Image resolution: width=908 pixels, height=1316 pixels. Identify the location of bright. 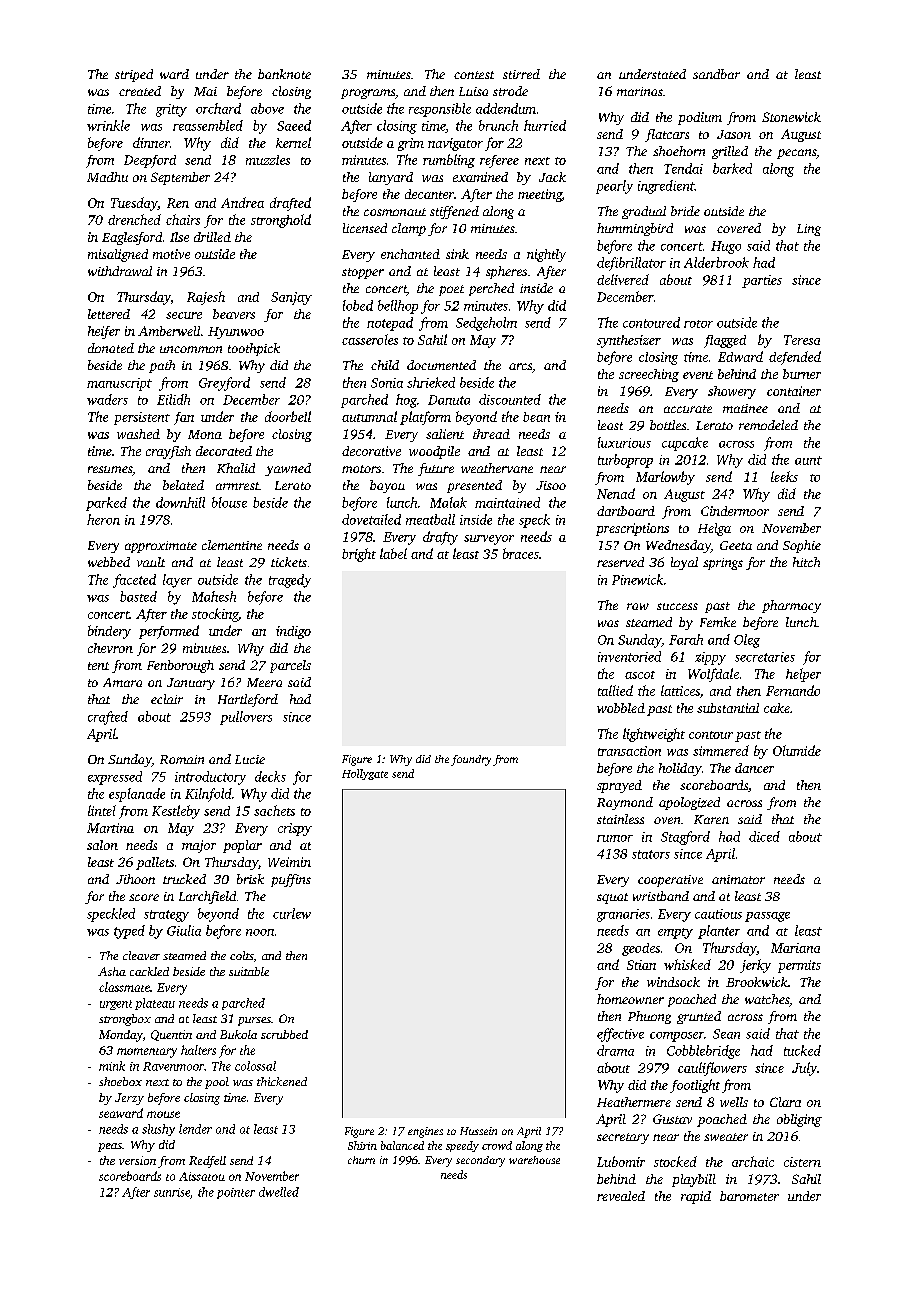
(359, 555).
